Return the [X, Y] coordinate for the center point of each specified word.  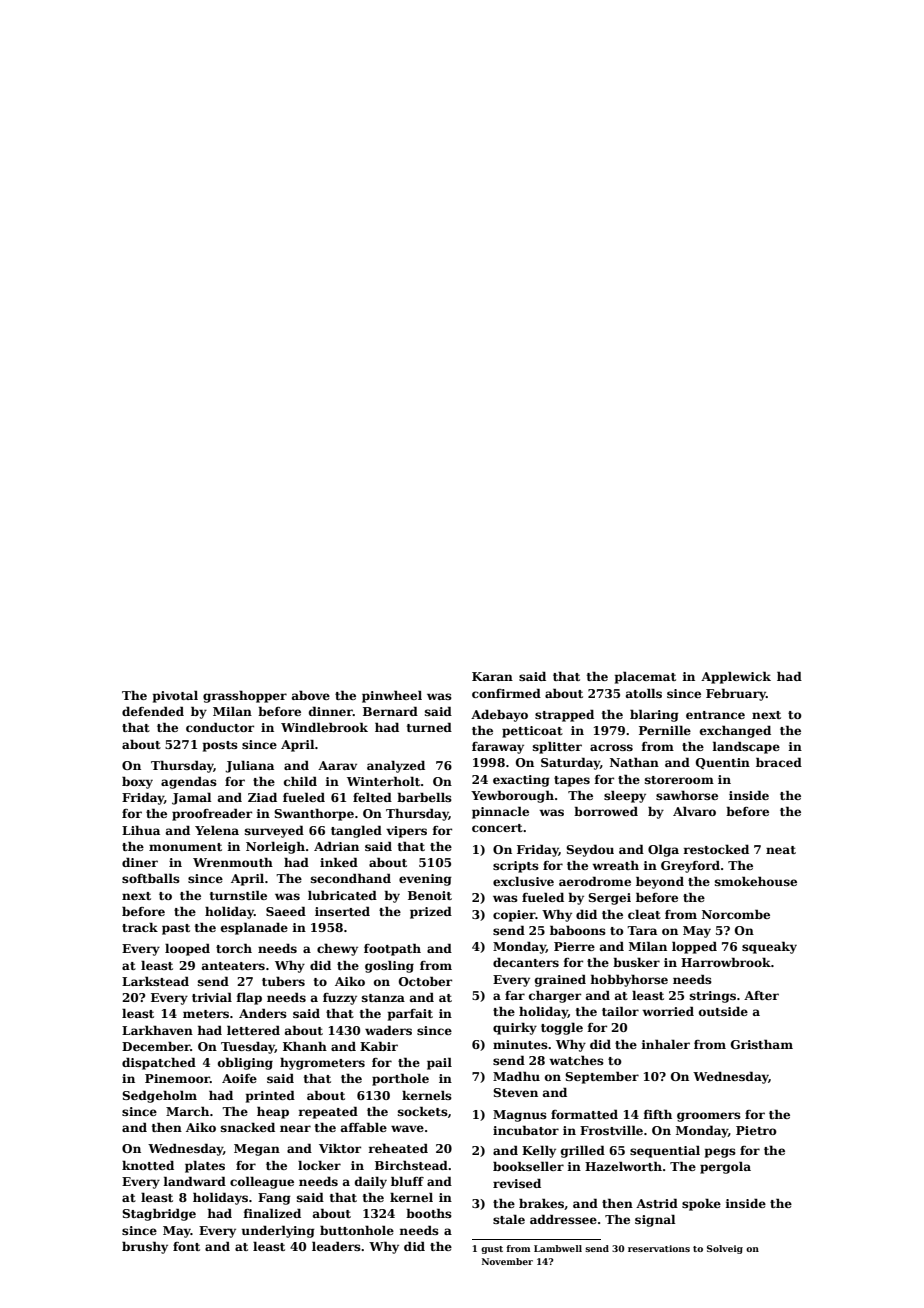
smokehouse [756, 881]
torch [234, 948]
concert [497, 828]
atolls [644, 693]
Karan [492, 676]
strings [713, 997]
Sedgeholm [159, 1096]
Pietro [756, 1130]
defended [153, 711]
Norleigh [275, 847]
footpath [392, 949]
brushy [145, 1247]
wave [407, 1128]
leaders [336, 1246]
